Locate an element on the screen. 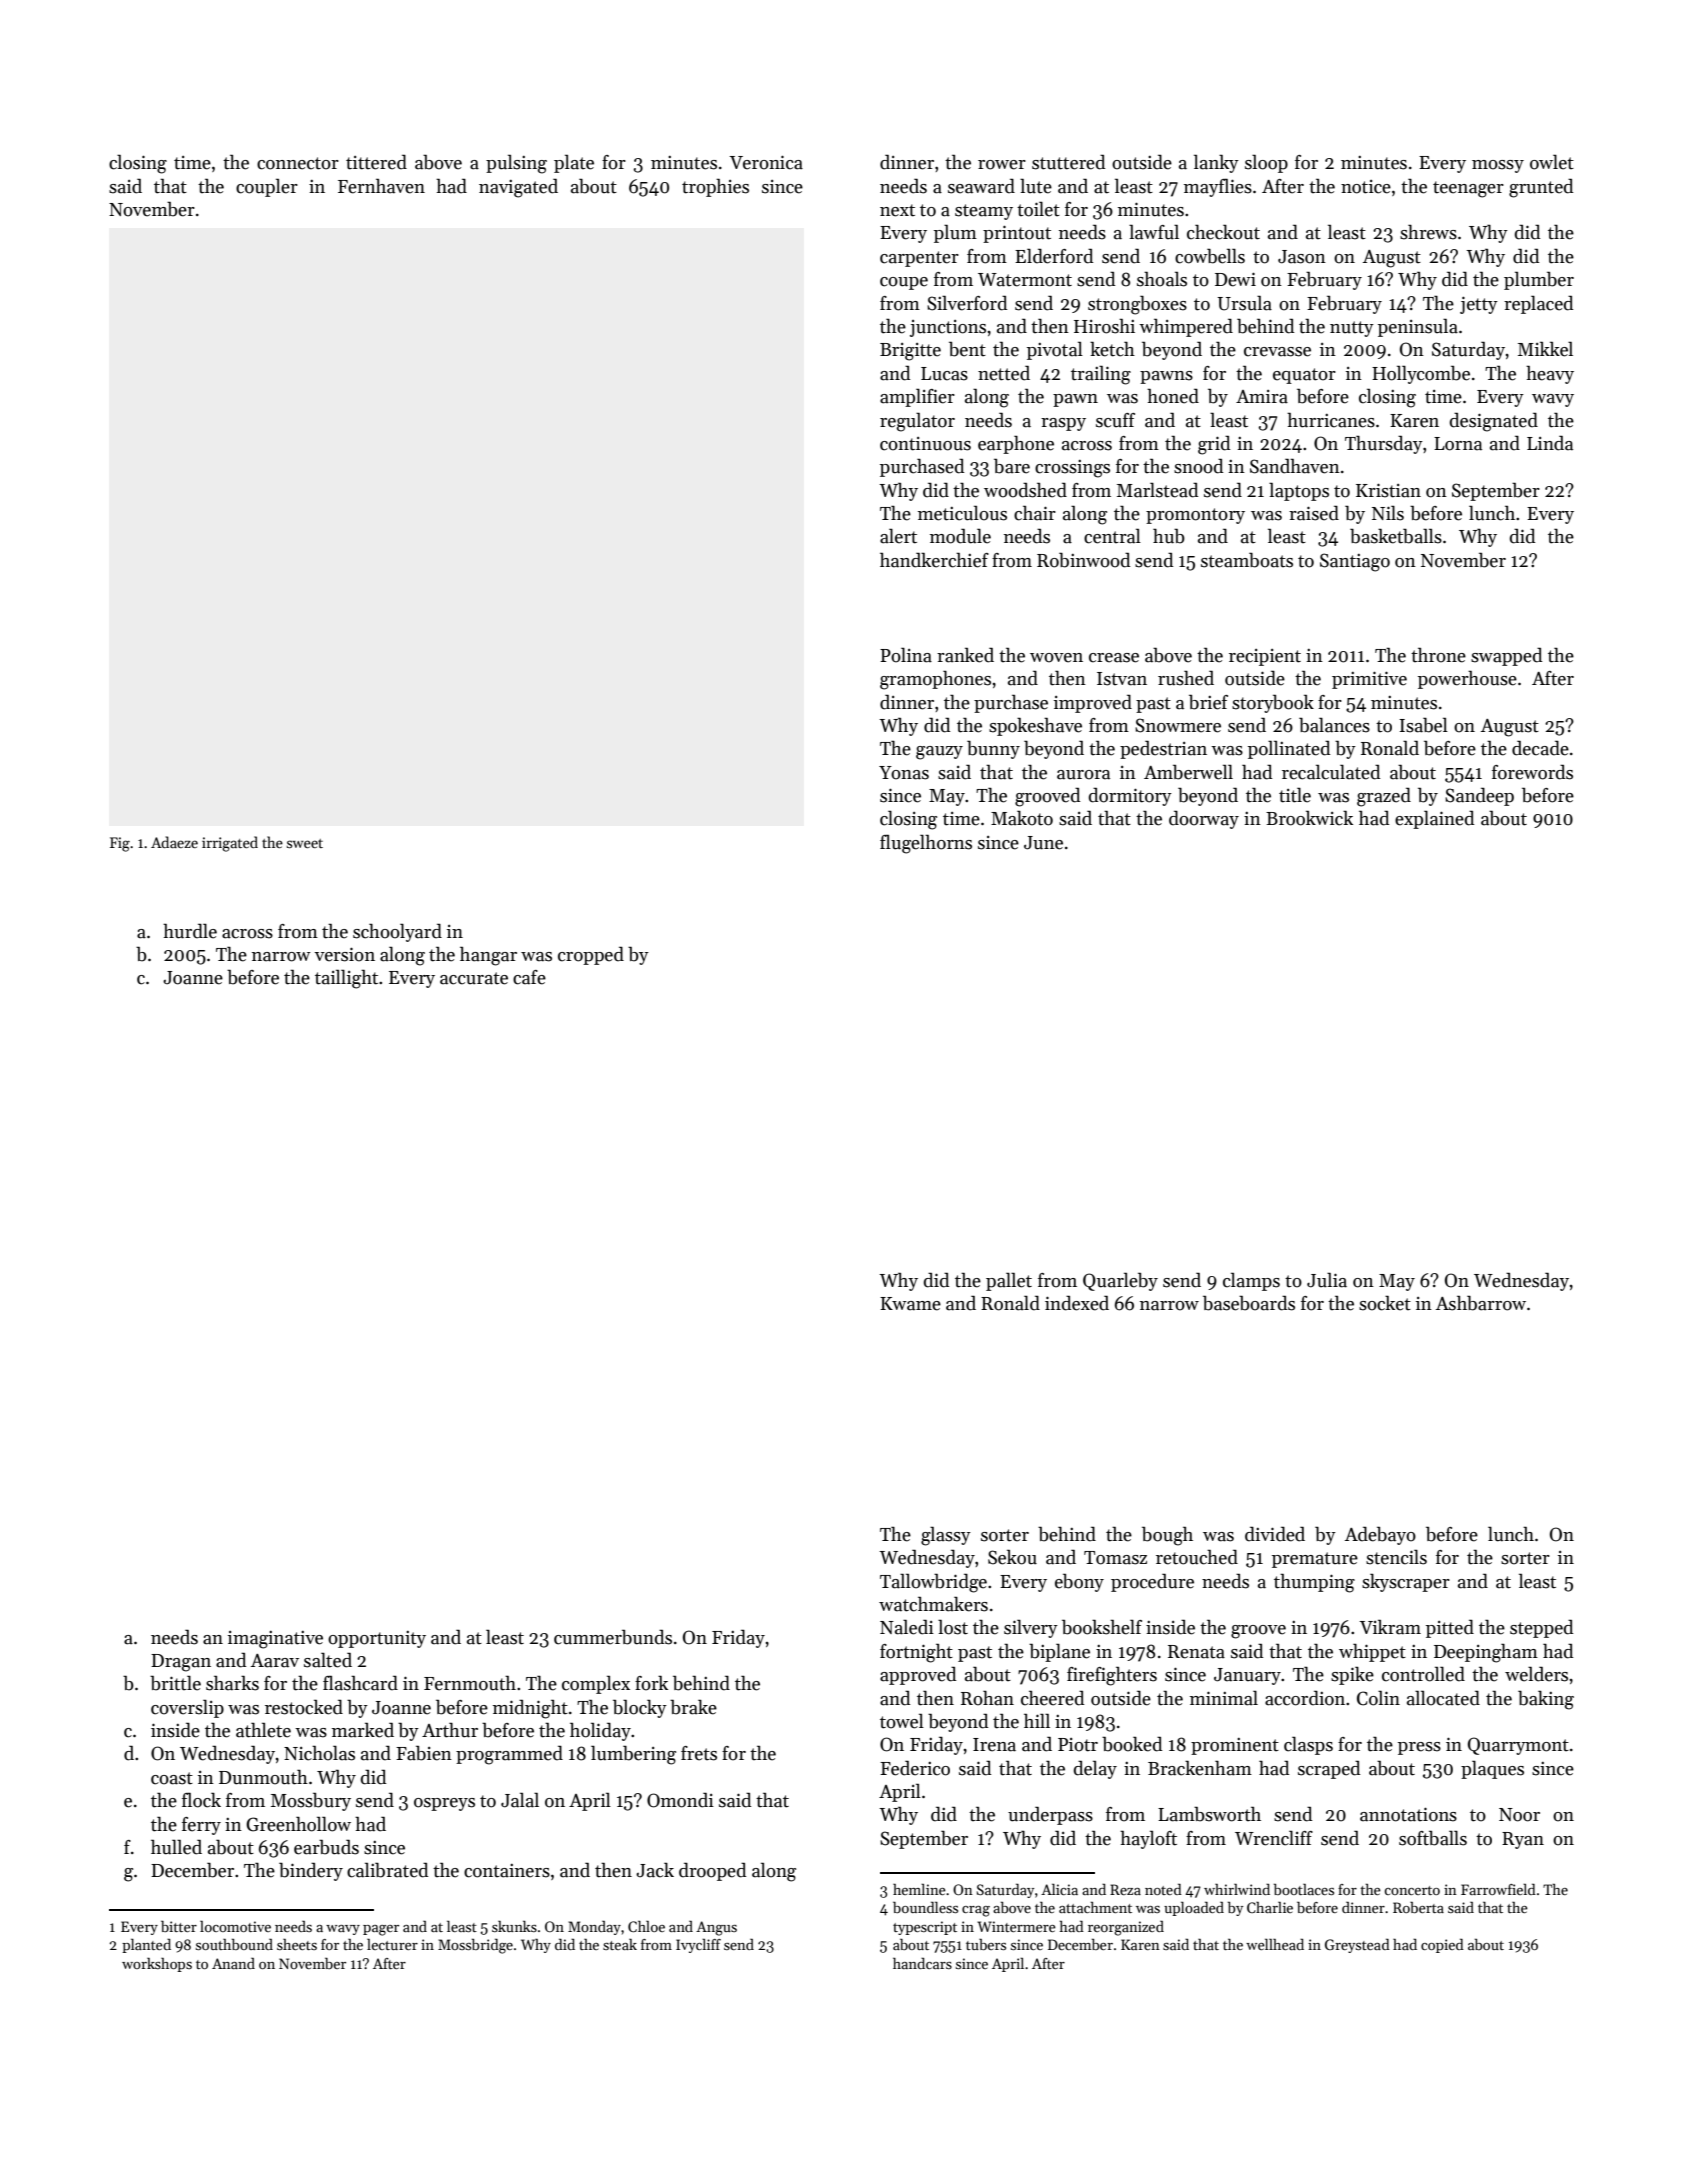 This screenshot has width=1683, height=2178. Jack is located at coordinates (655, 1870).
